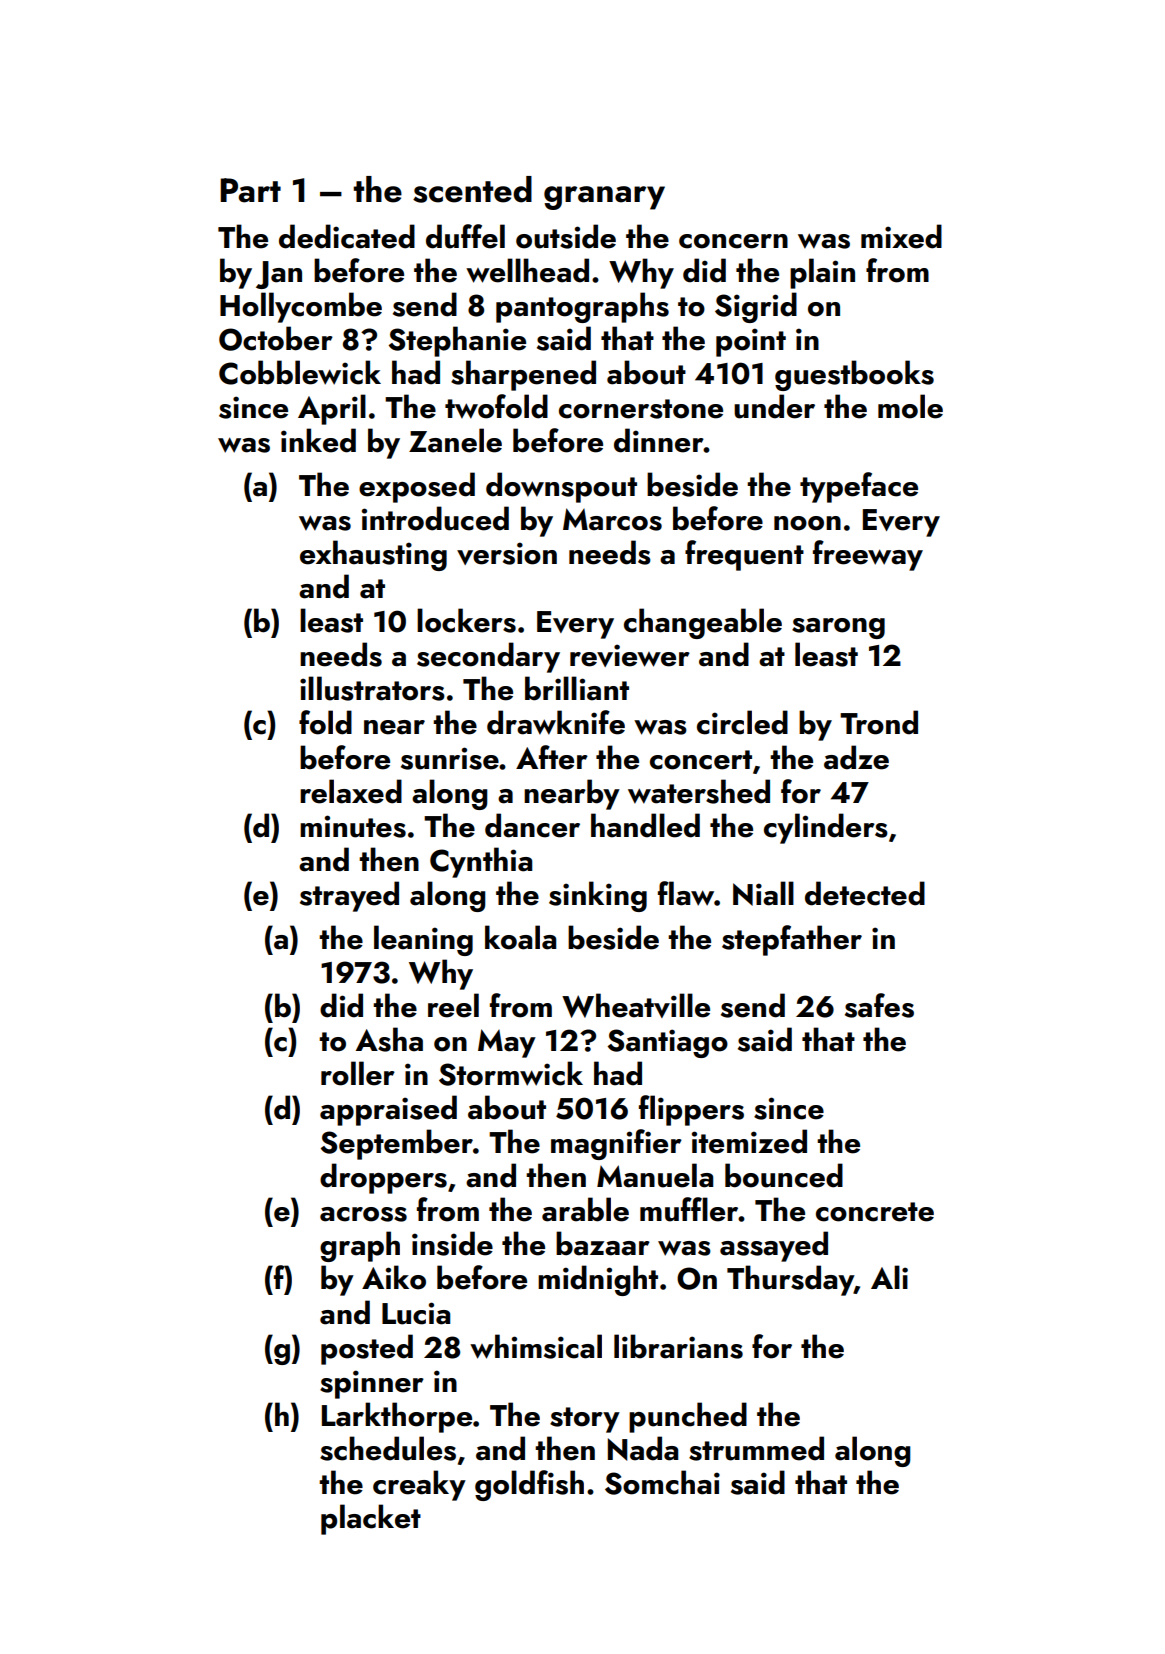 Image resolution: width=1165 pixels, height=1654 pixels. What do you see at coordinates (901, 236) in the image?
I see `mixed` at bounding box center [901, 236].
